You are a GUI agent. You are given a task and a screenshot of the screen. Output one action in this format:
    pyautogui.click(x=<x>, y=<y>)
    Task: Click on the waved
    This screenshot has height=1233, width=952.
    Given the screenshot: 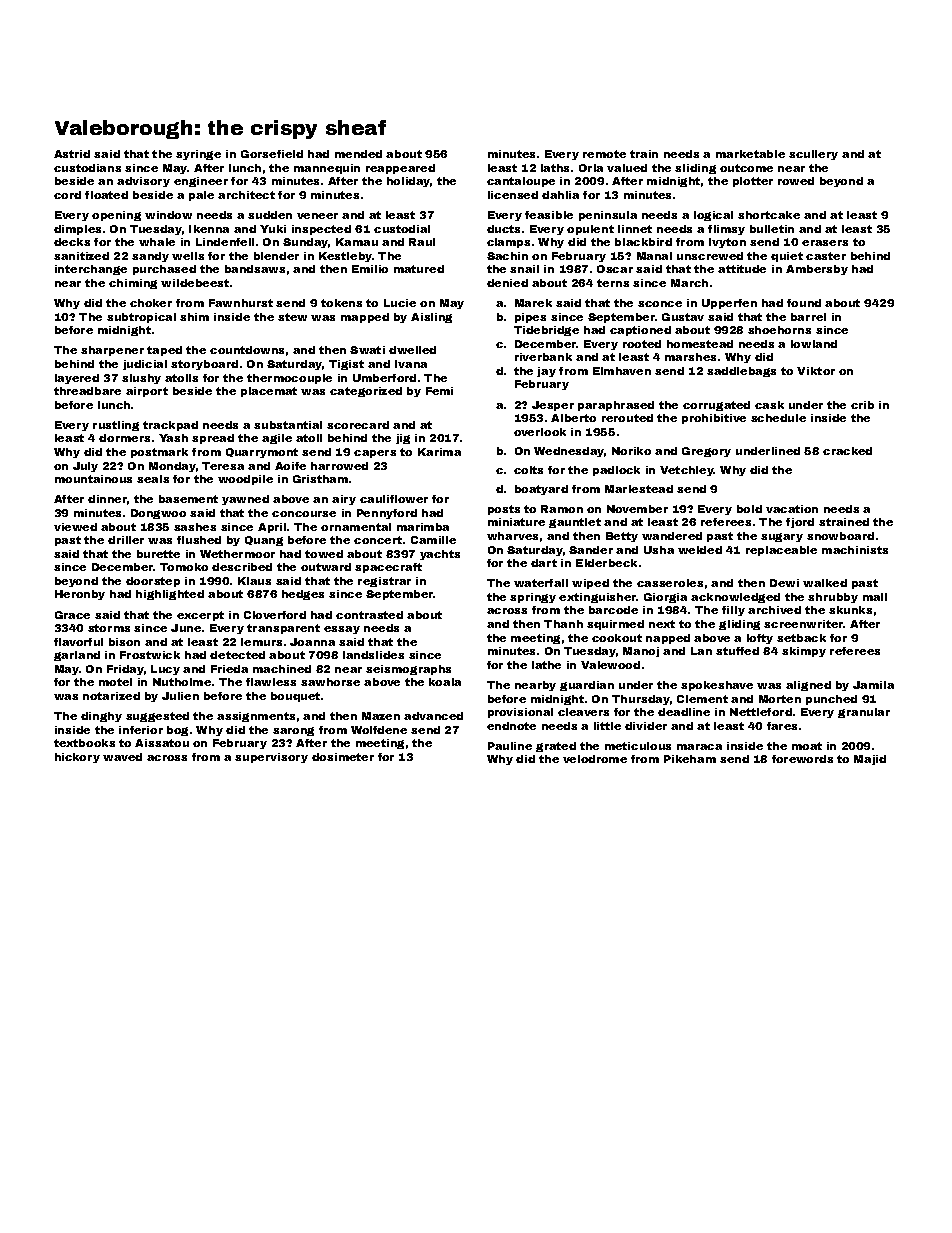 What is the action you would take?
    pyautogui.click(x=122, y=757)
